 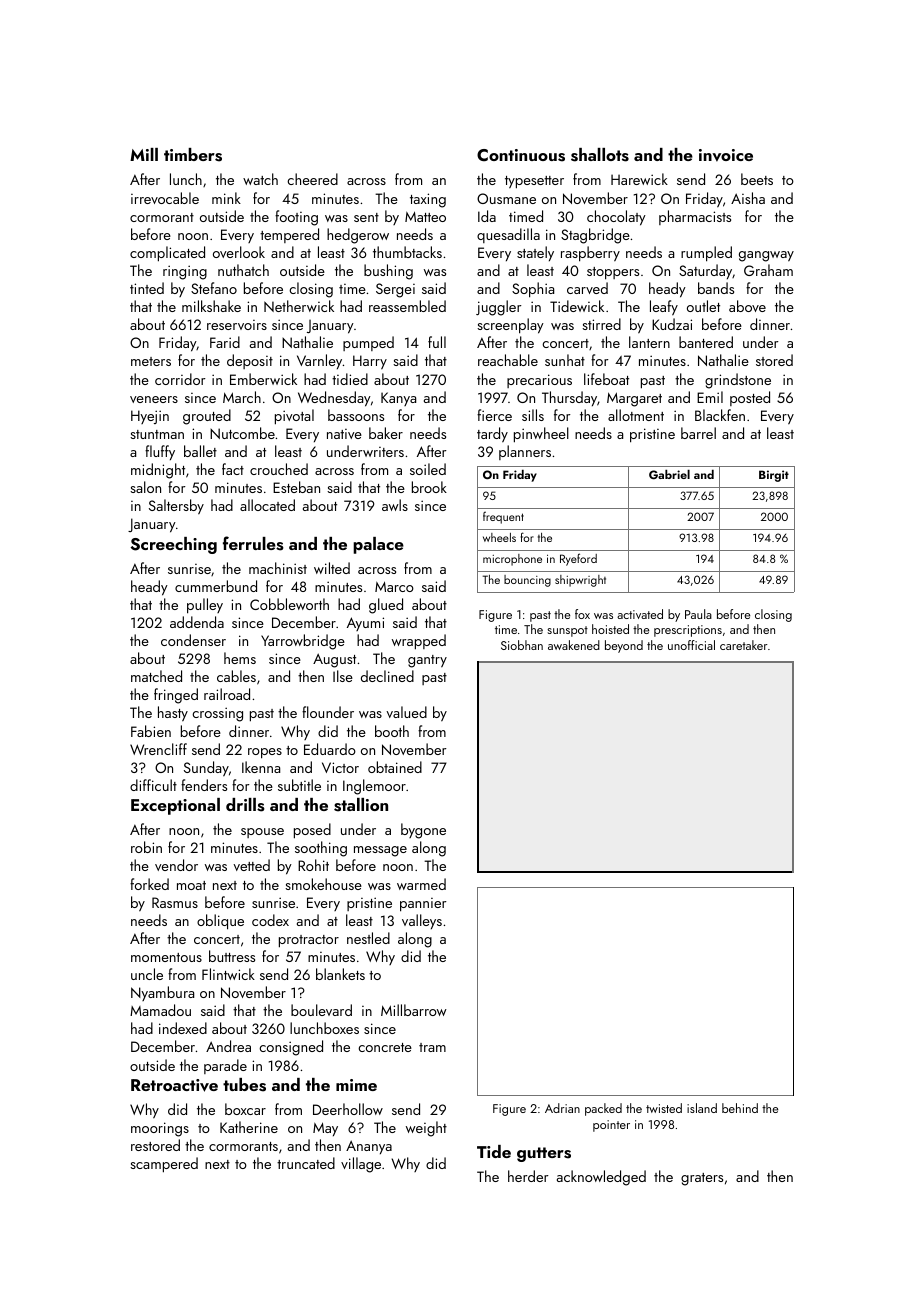 I want to click on Hyejin, so click(x=150, y=417).
